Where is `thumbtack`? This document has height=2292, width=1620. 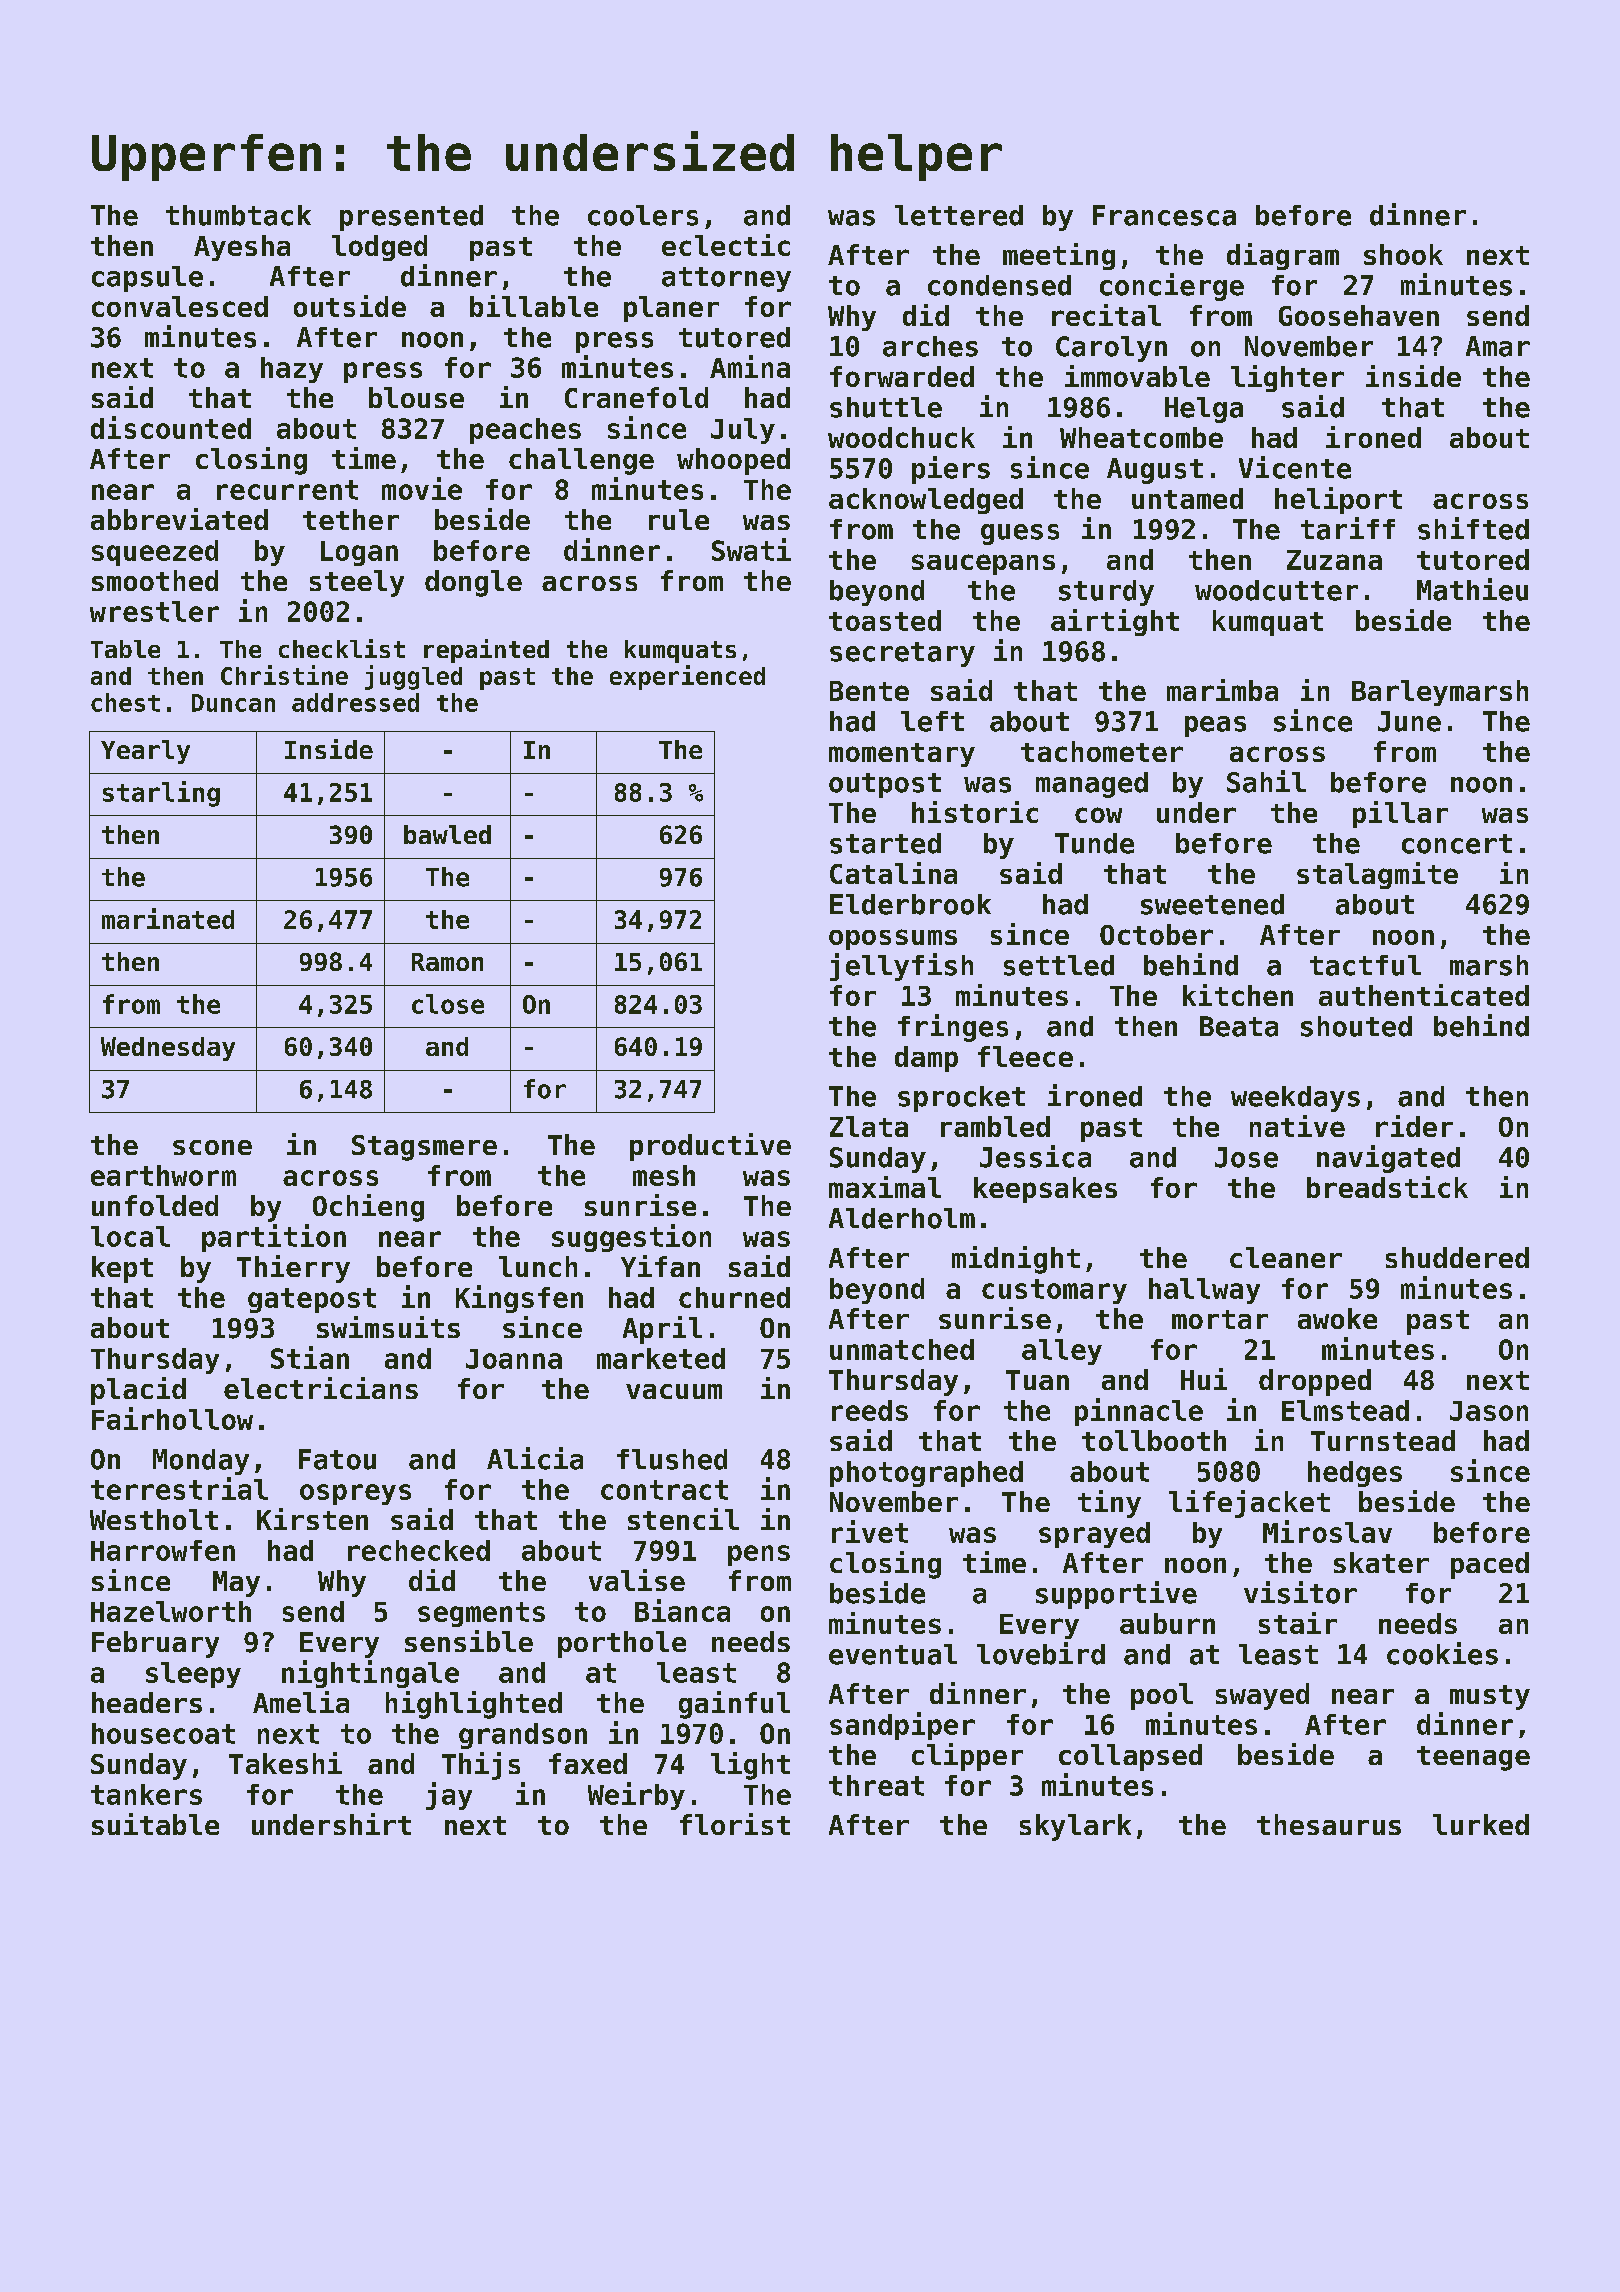
thumbtack is located at coordinates (238, 215).
